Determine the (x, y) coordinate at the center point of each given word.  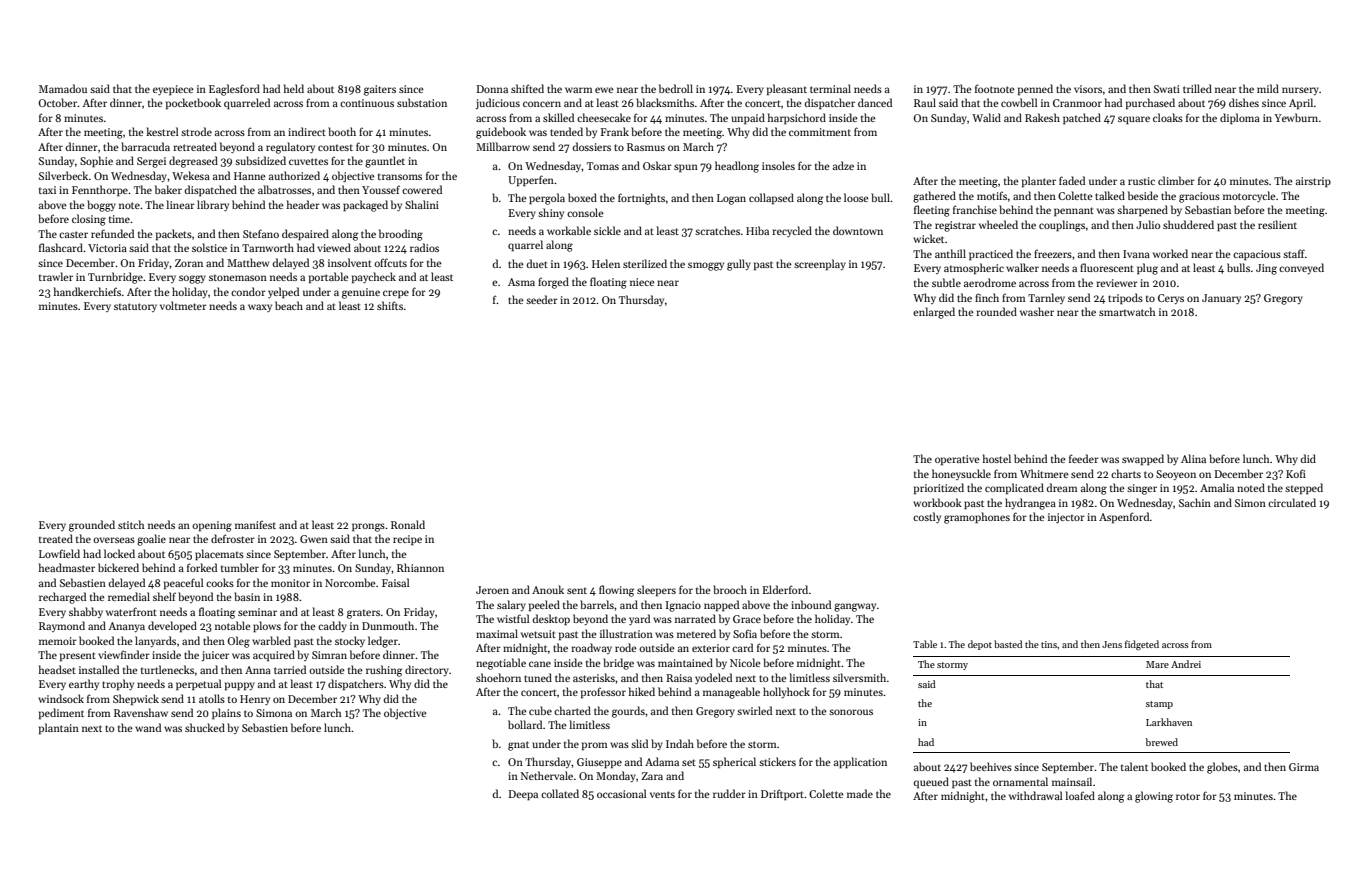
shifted (527, 88)
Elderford (785, 589)
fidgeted (1142, 645)
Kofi (1296, 473)
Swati (1167, 89)
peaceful (183, 583)
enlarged (934, 313)
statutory (135, 307)
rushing (384, 671)
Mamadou (63, 88)
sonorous (851, 712)
